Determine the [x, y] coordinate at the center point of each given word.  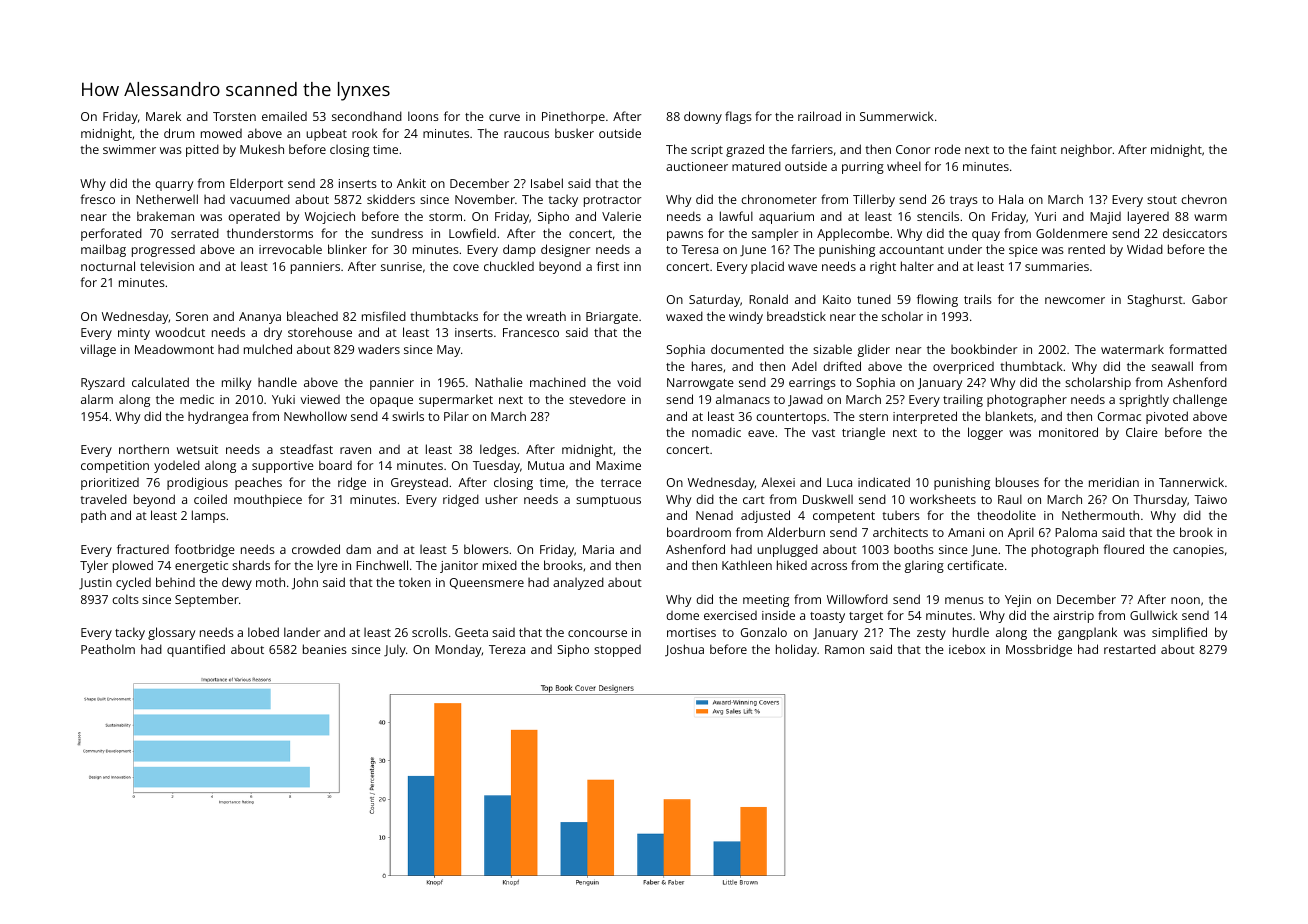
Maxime [618, 465]
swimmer [129, 149]
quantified [196, 650]
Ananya [260, 318]
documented [747, 349]
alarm [97, 399]
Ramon [844, 649]
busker [574, 133]
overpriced [963, 368]
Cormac [1119, 416]
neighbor [1086, 150]
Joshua [684, 650]
